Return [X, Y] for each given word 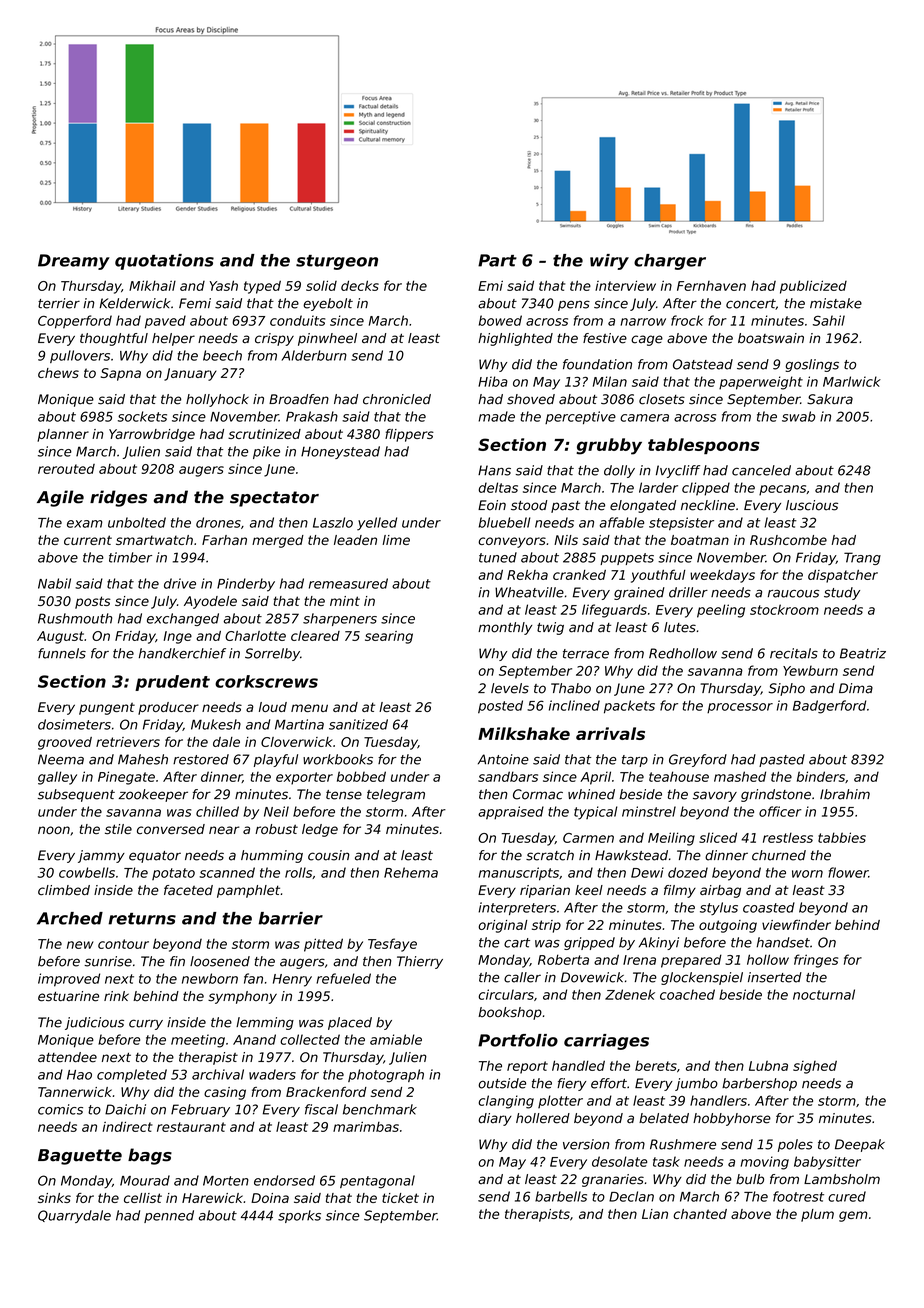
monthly [505, 628]
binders [821, 776]
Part [497, 260]
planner [63, 435]
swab [798, 416]
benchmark [380, 1109]
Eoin [492, 505]
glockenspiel [702, 978]
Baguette [80, 1157]
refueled [343, 978]
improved [69, 980]
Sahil [829, 320]
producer [168, 708]
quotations [164, 262]
